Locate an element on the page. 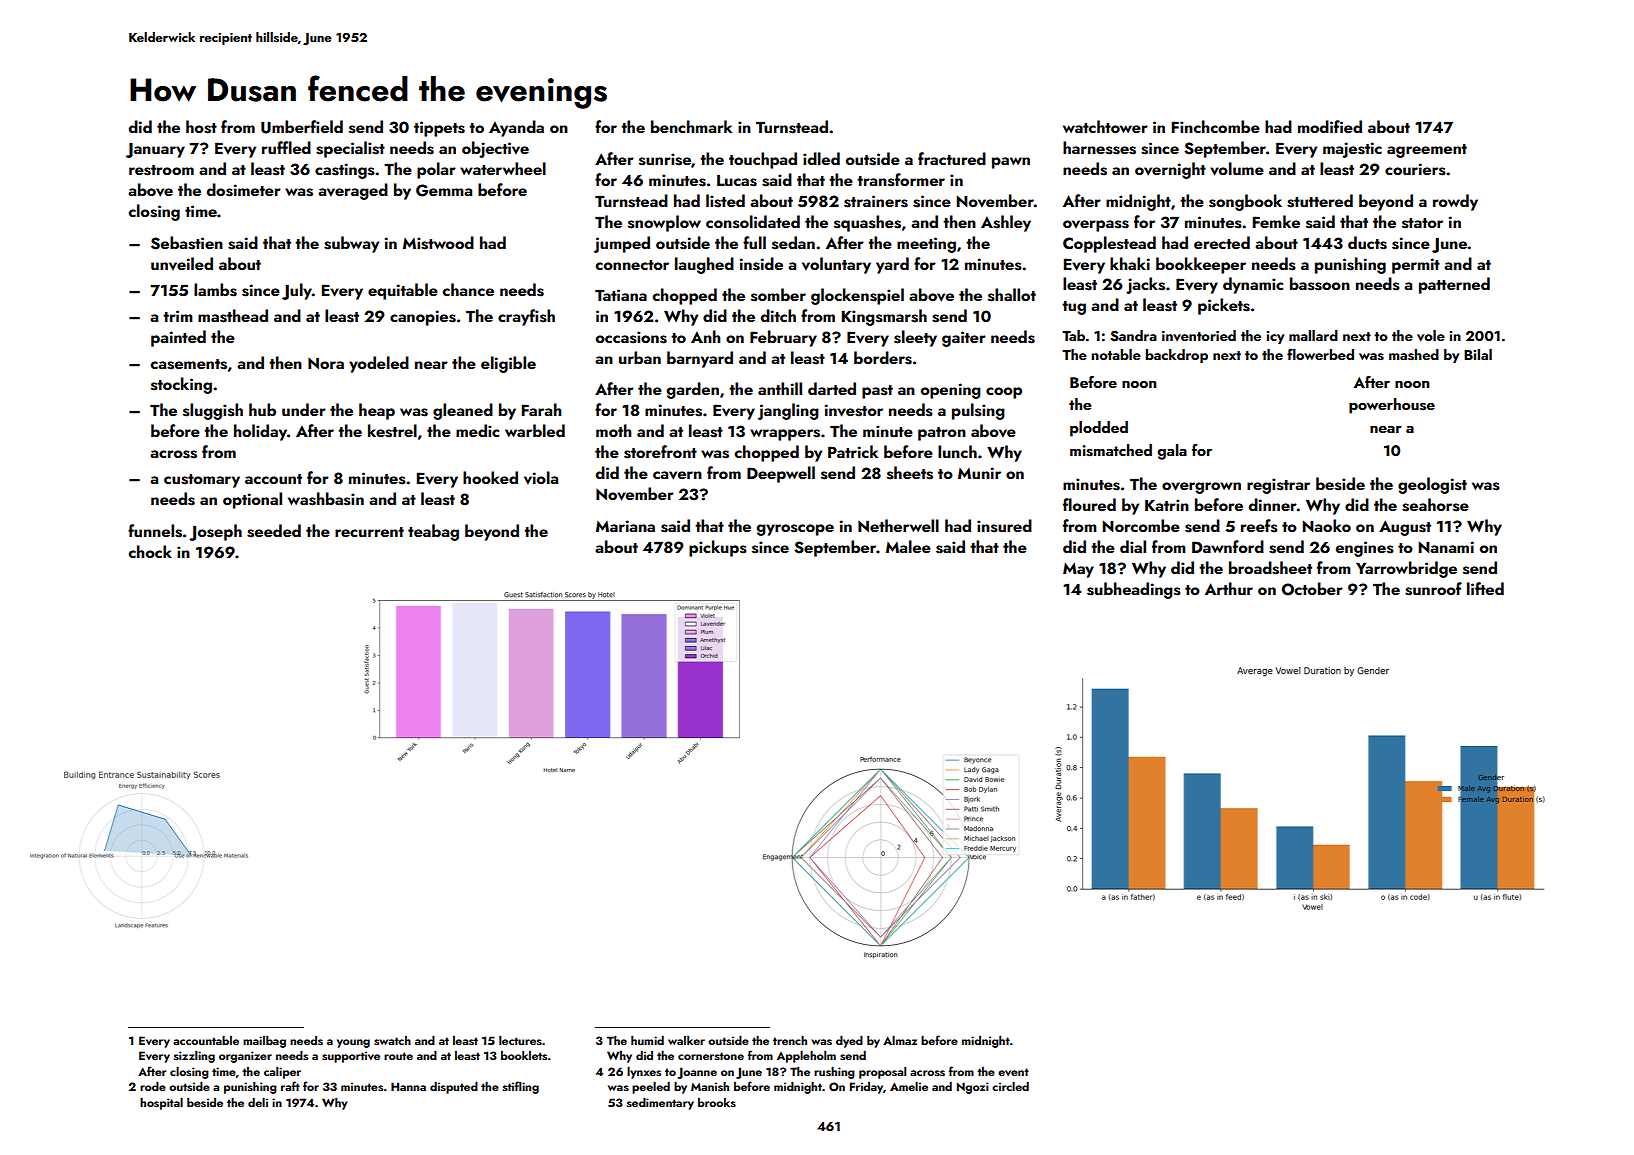 The height and width of the image is (1155, 1634). pickups is located at coordinates (718, 548).
